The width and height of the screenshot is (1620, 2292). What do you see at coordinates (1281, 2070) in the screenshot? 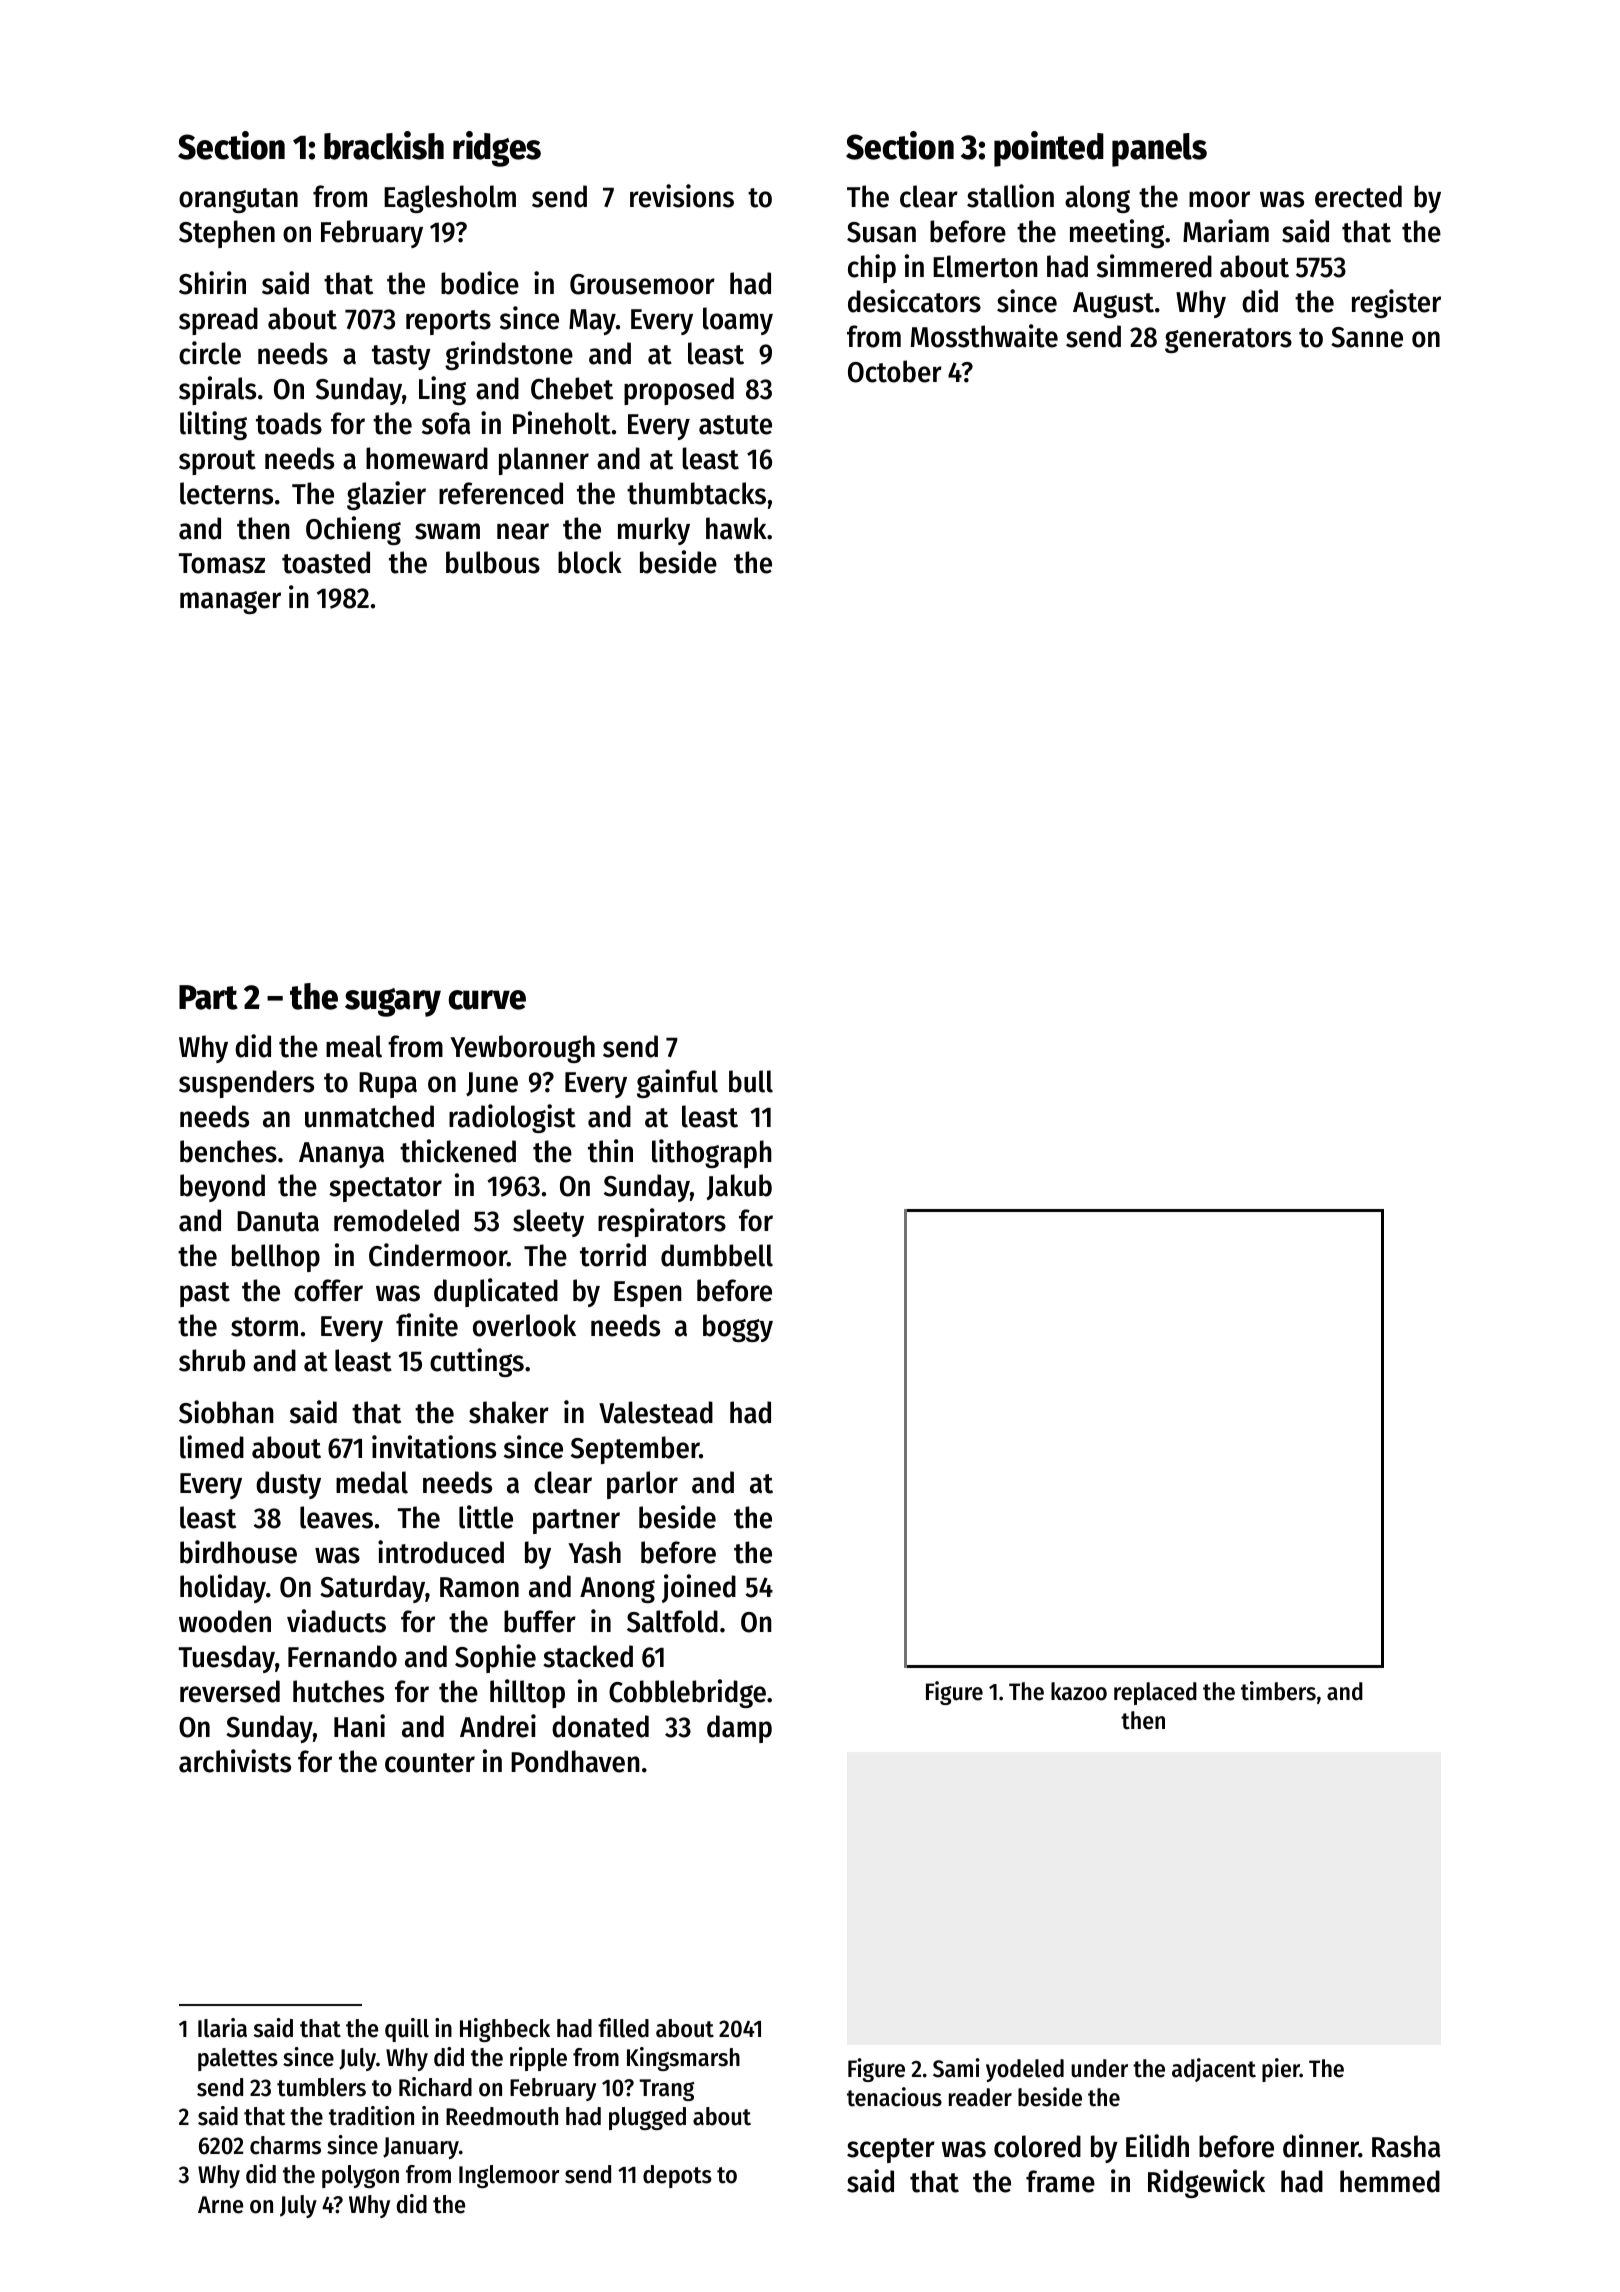
I see `pier` at bounding box center [1281, 2070].
